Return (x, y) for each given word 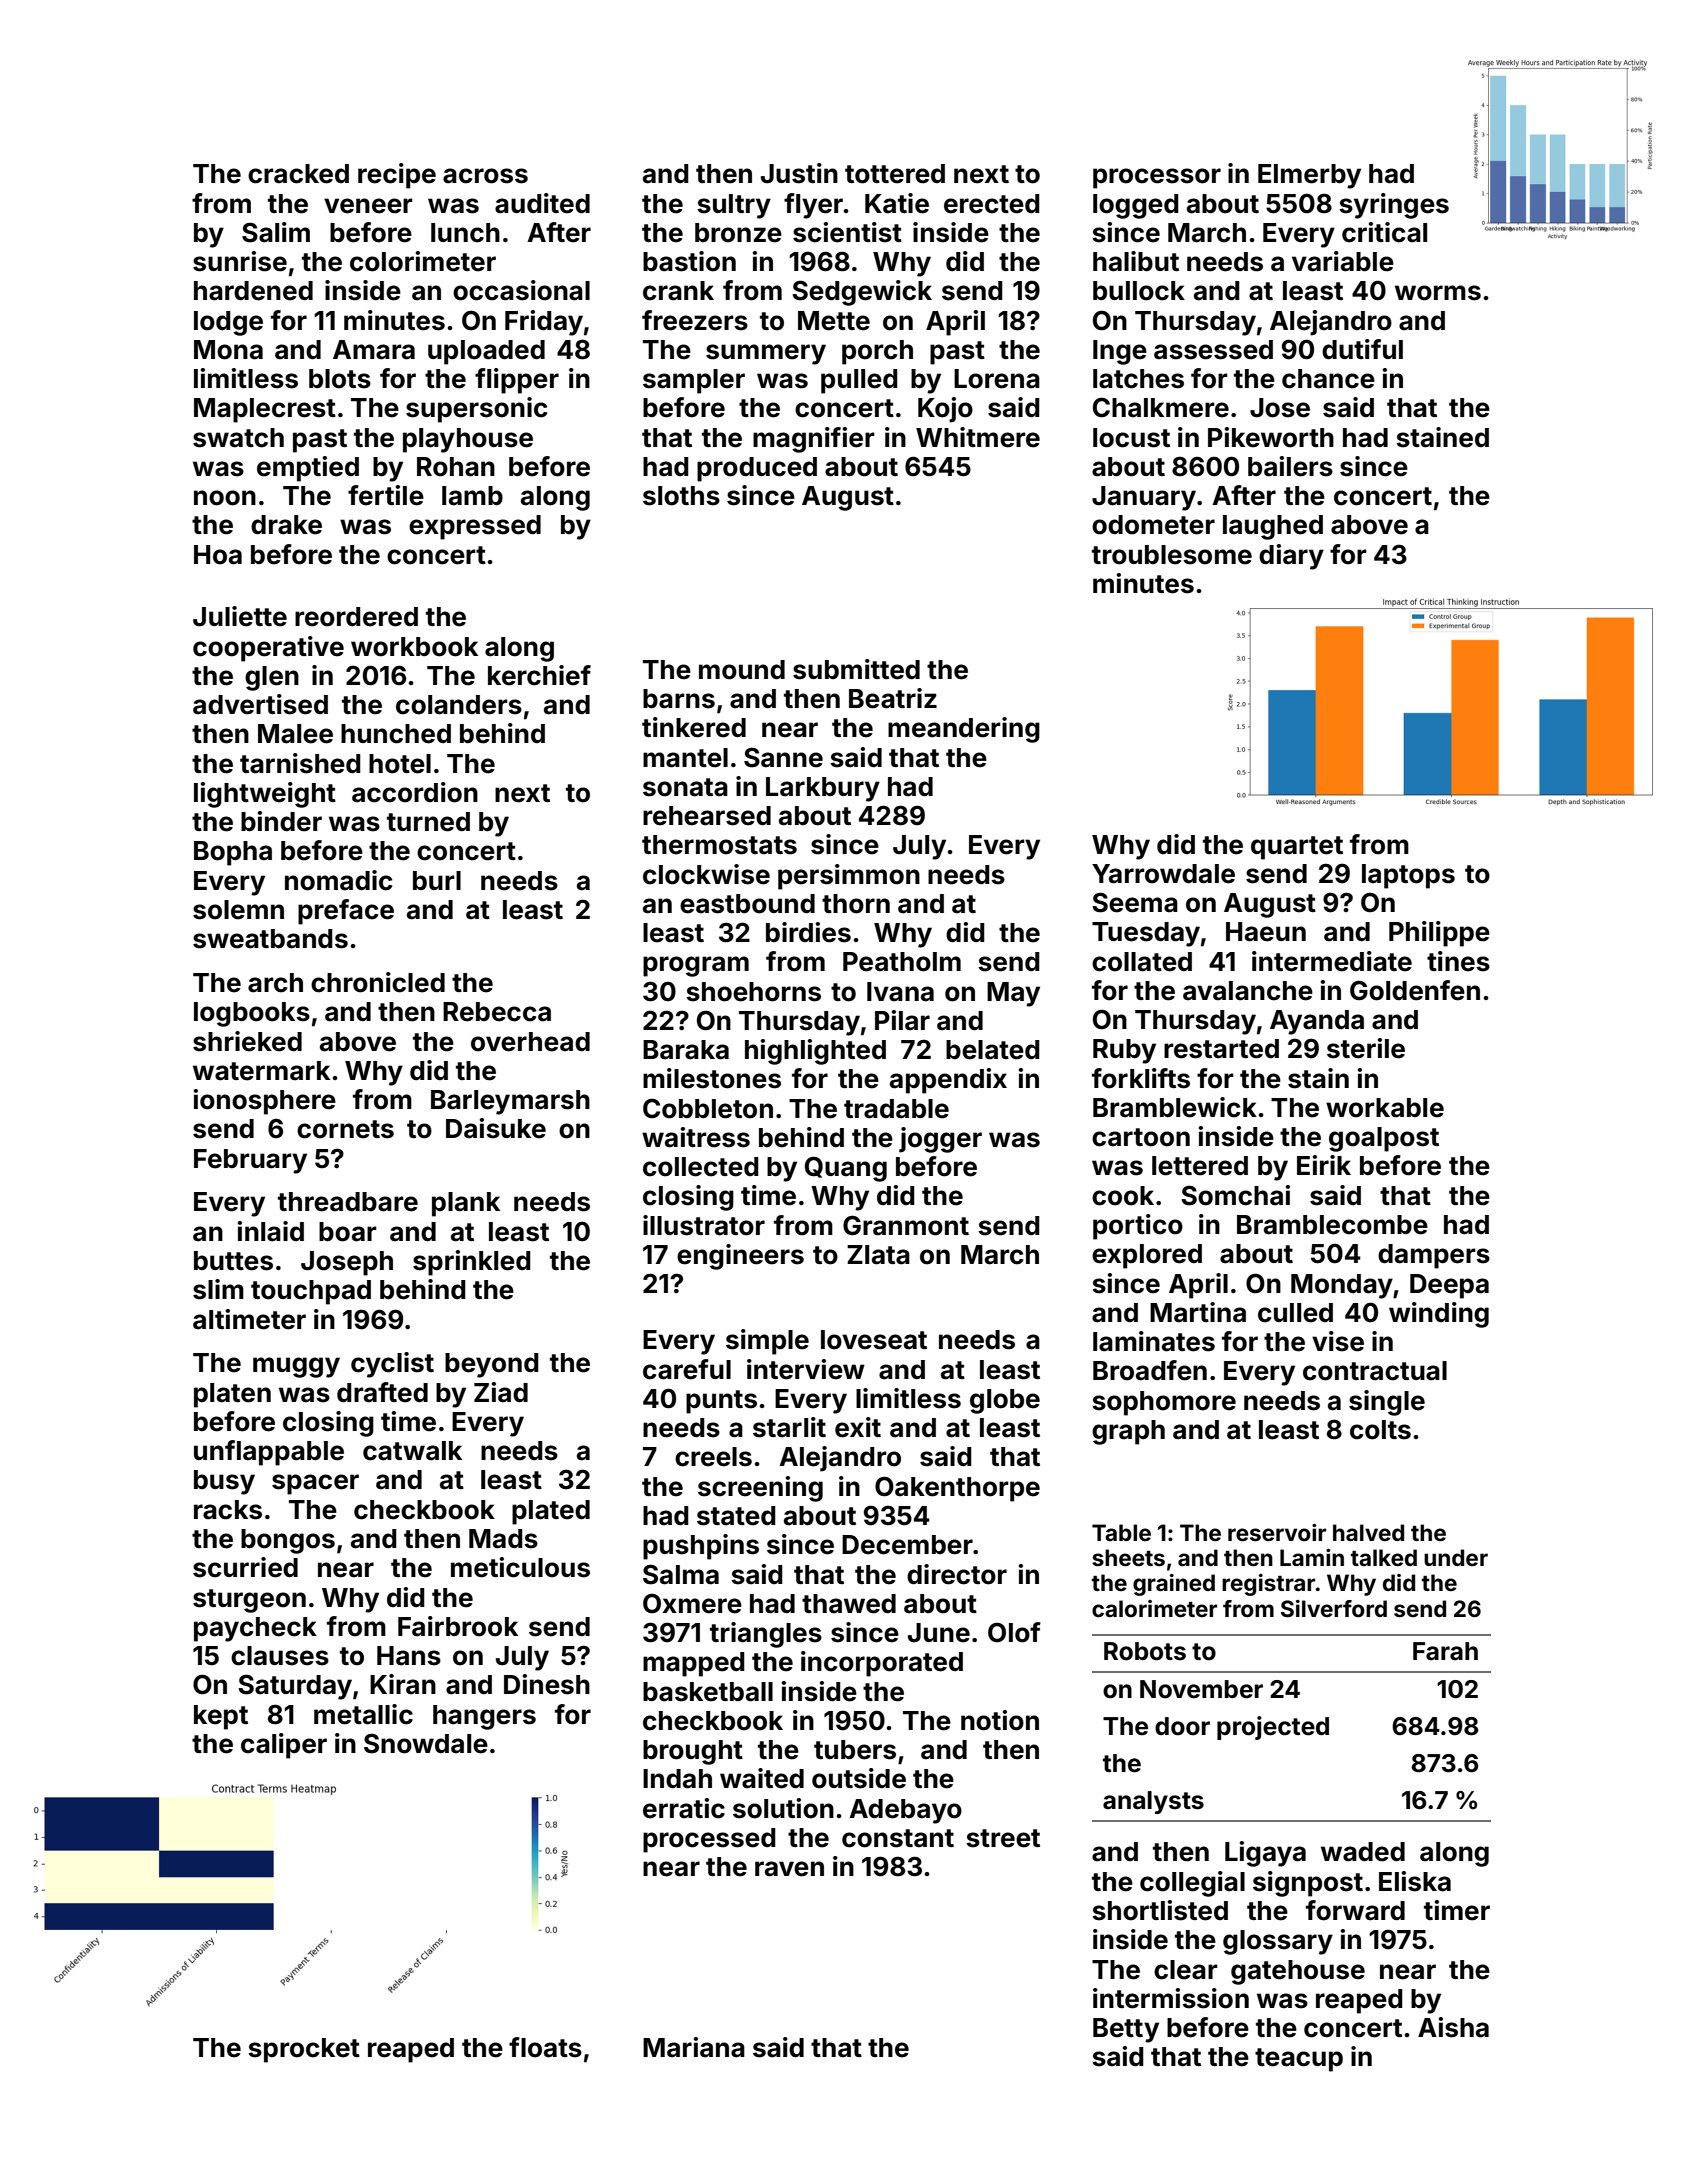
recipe (397, 176)
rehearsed (707, 816)
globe (1005, 1401)
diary (1291, 557)
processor (1157, 178)
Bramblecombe (1332, 1225)
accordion (415, 792)
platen (232, 1395)
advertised (260, 704)
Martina (1198, 1312)
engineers (740, 1257)
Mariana (694, 2047)
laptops (1408, 876)
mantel (685, 758)
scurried (245, 1567)
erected (992, 204)
